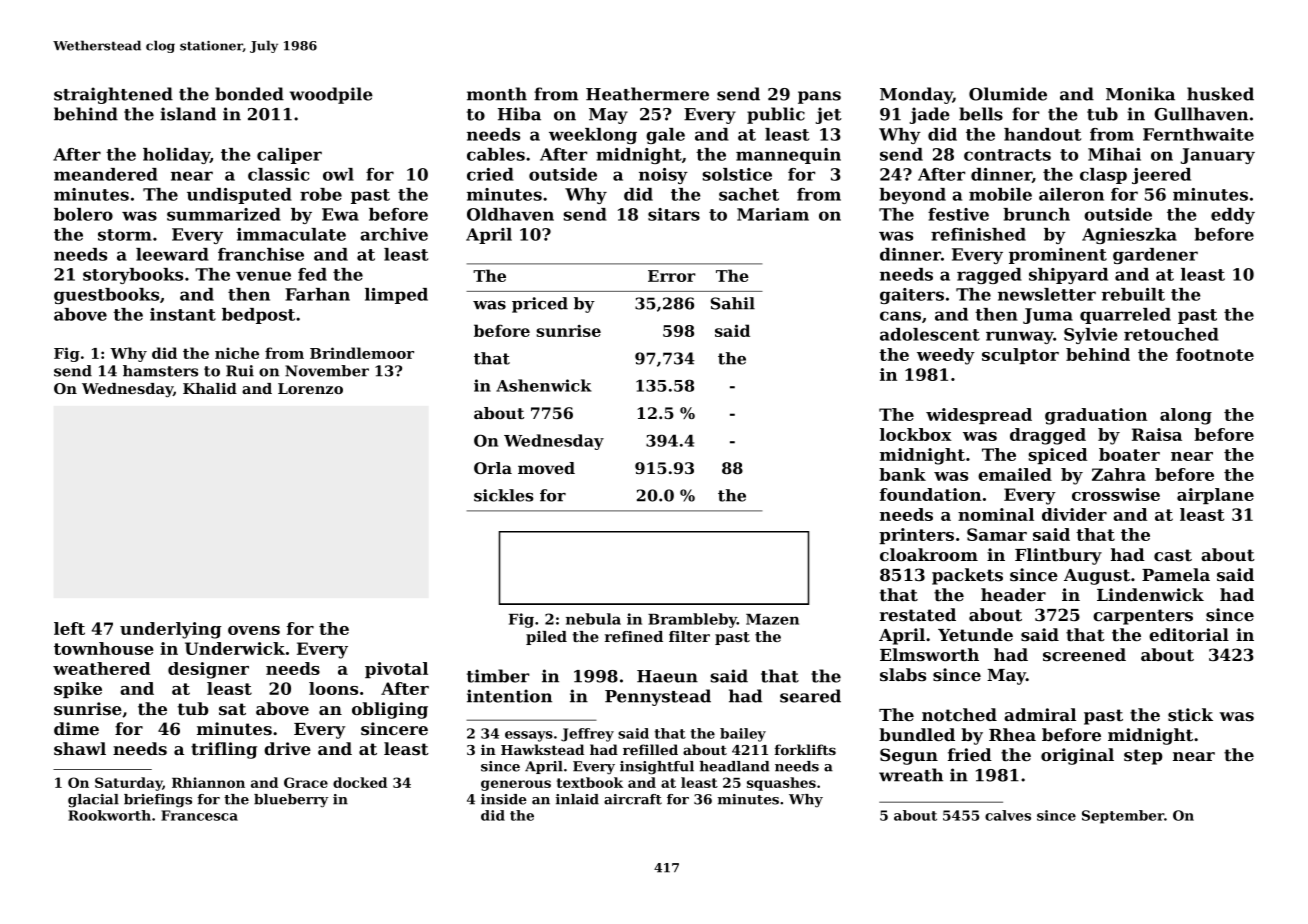 This screenshot has height=924, width=1308. I want to click on docked, so click(360, 782).
